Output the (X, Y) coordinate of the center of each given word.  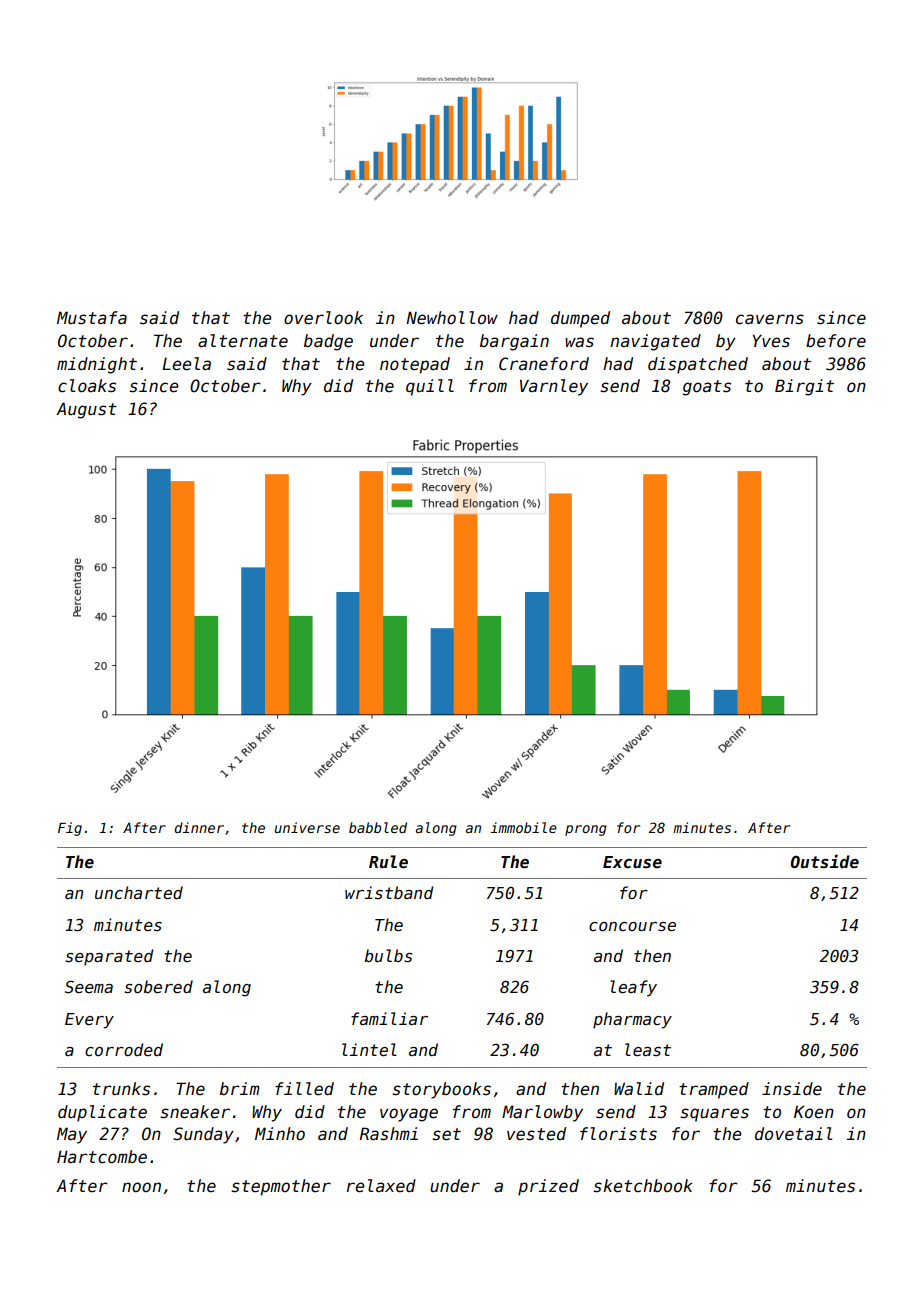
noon (141, 1187)
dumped (580, 319)
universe (307, 827)
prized (548, 1187)
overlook (323, 318)
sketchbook (642, 1186)
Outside (824, 861)
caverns (770, 319)
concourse (632, 926)
